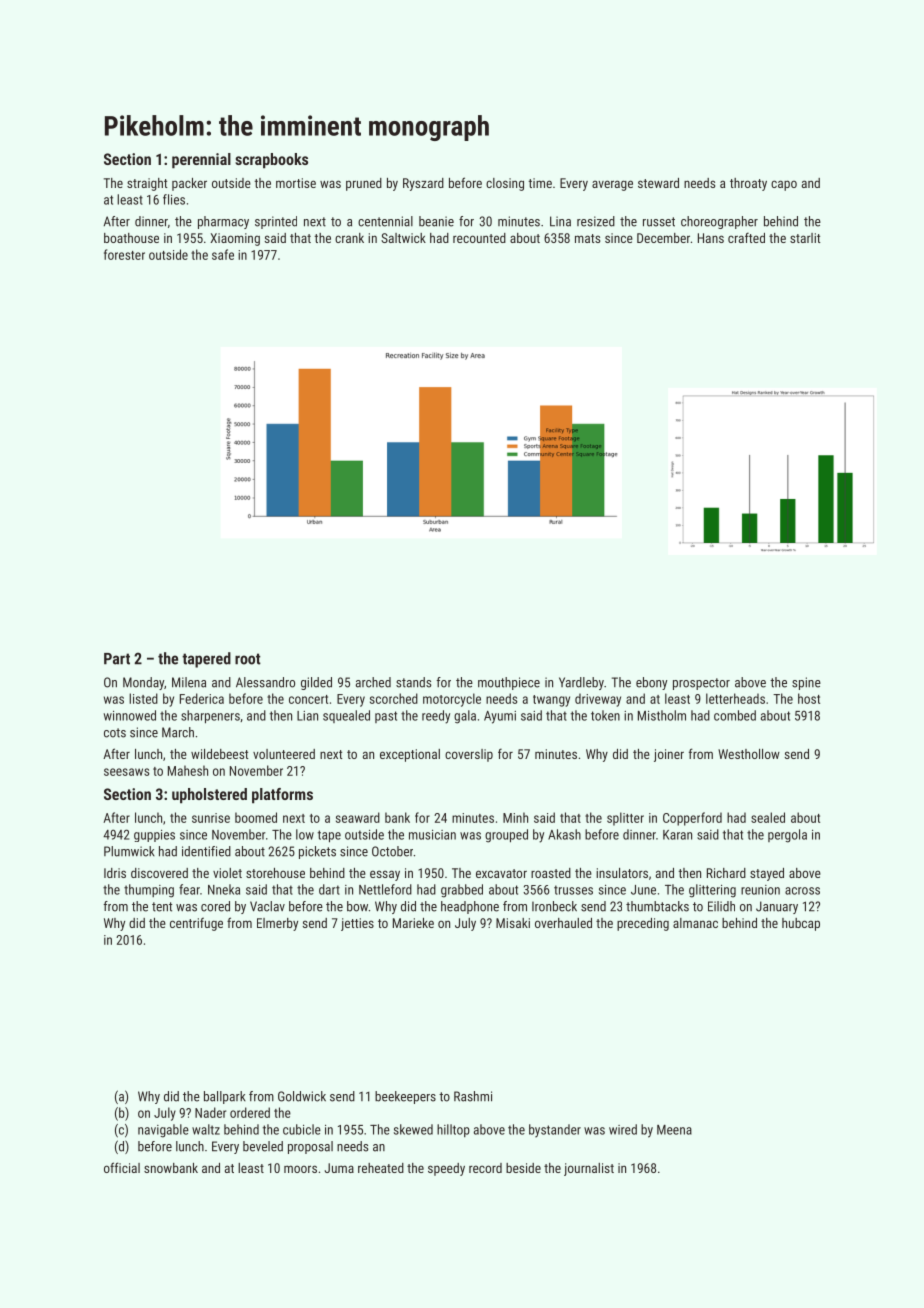 The width and height of the screenshot is (924, 1308). Describe the element at coordinates (719, 222) in the screenshot. I see `choreographer` at that location.
